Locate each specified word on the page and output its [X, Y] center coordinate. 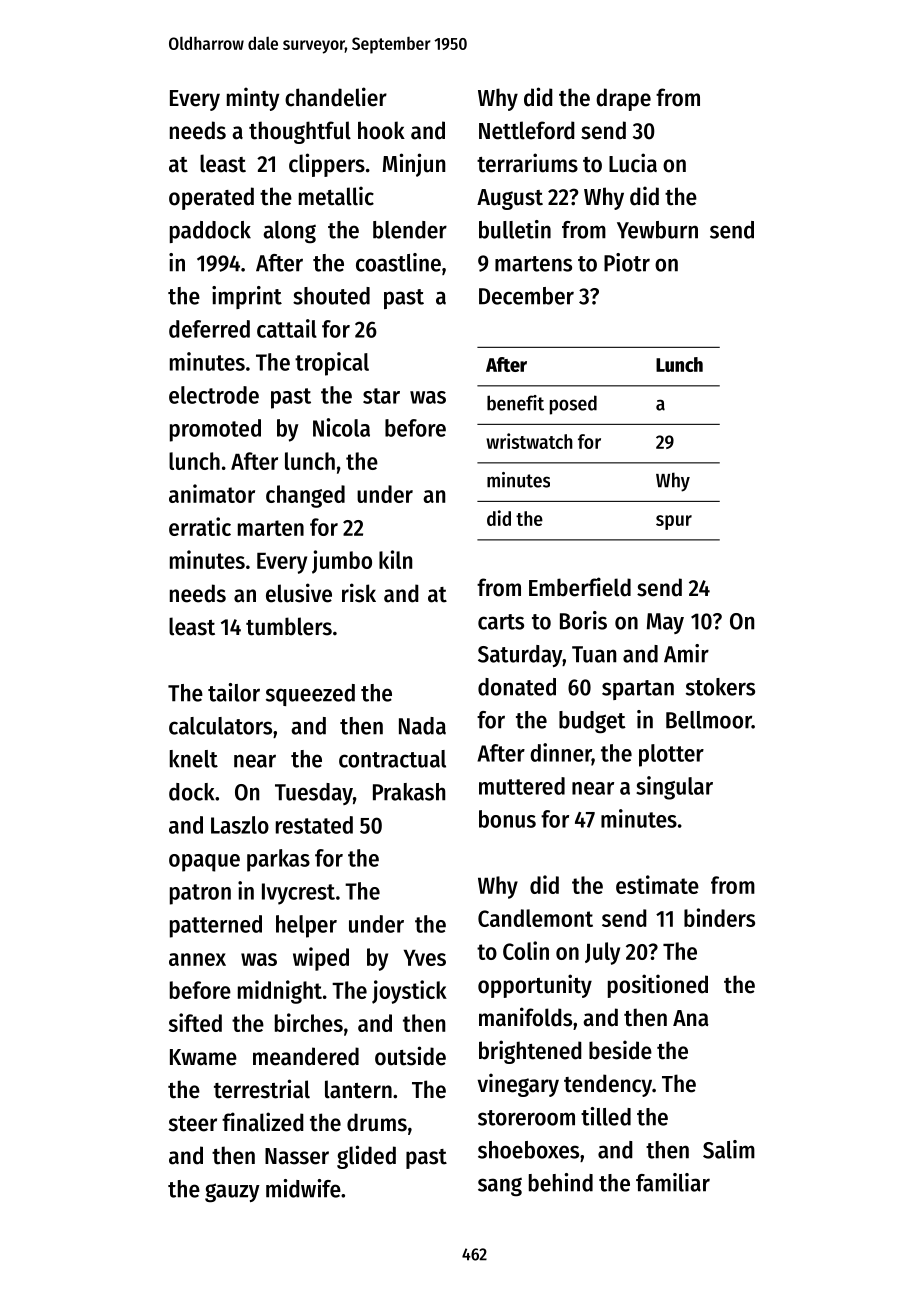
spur [674, 522]
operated [211, 198]
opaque [204, 863]
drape [623, 99]
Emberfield [580, 587]
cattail [287, 328]
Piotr [627, 262]
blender [410, 230]
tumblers [289, 626]
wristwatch [529, 441]
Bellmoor [709, 720]
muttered [522, 786]
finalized [263, 1122]
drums [377, 1122]
